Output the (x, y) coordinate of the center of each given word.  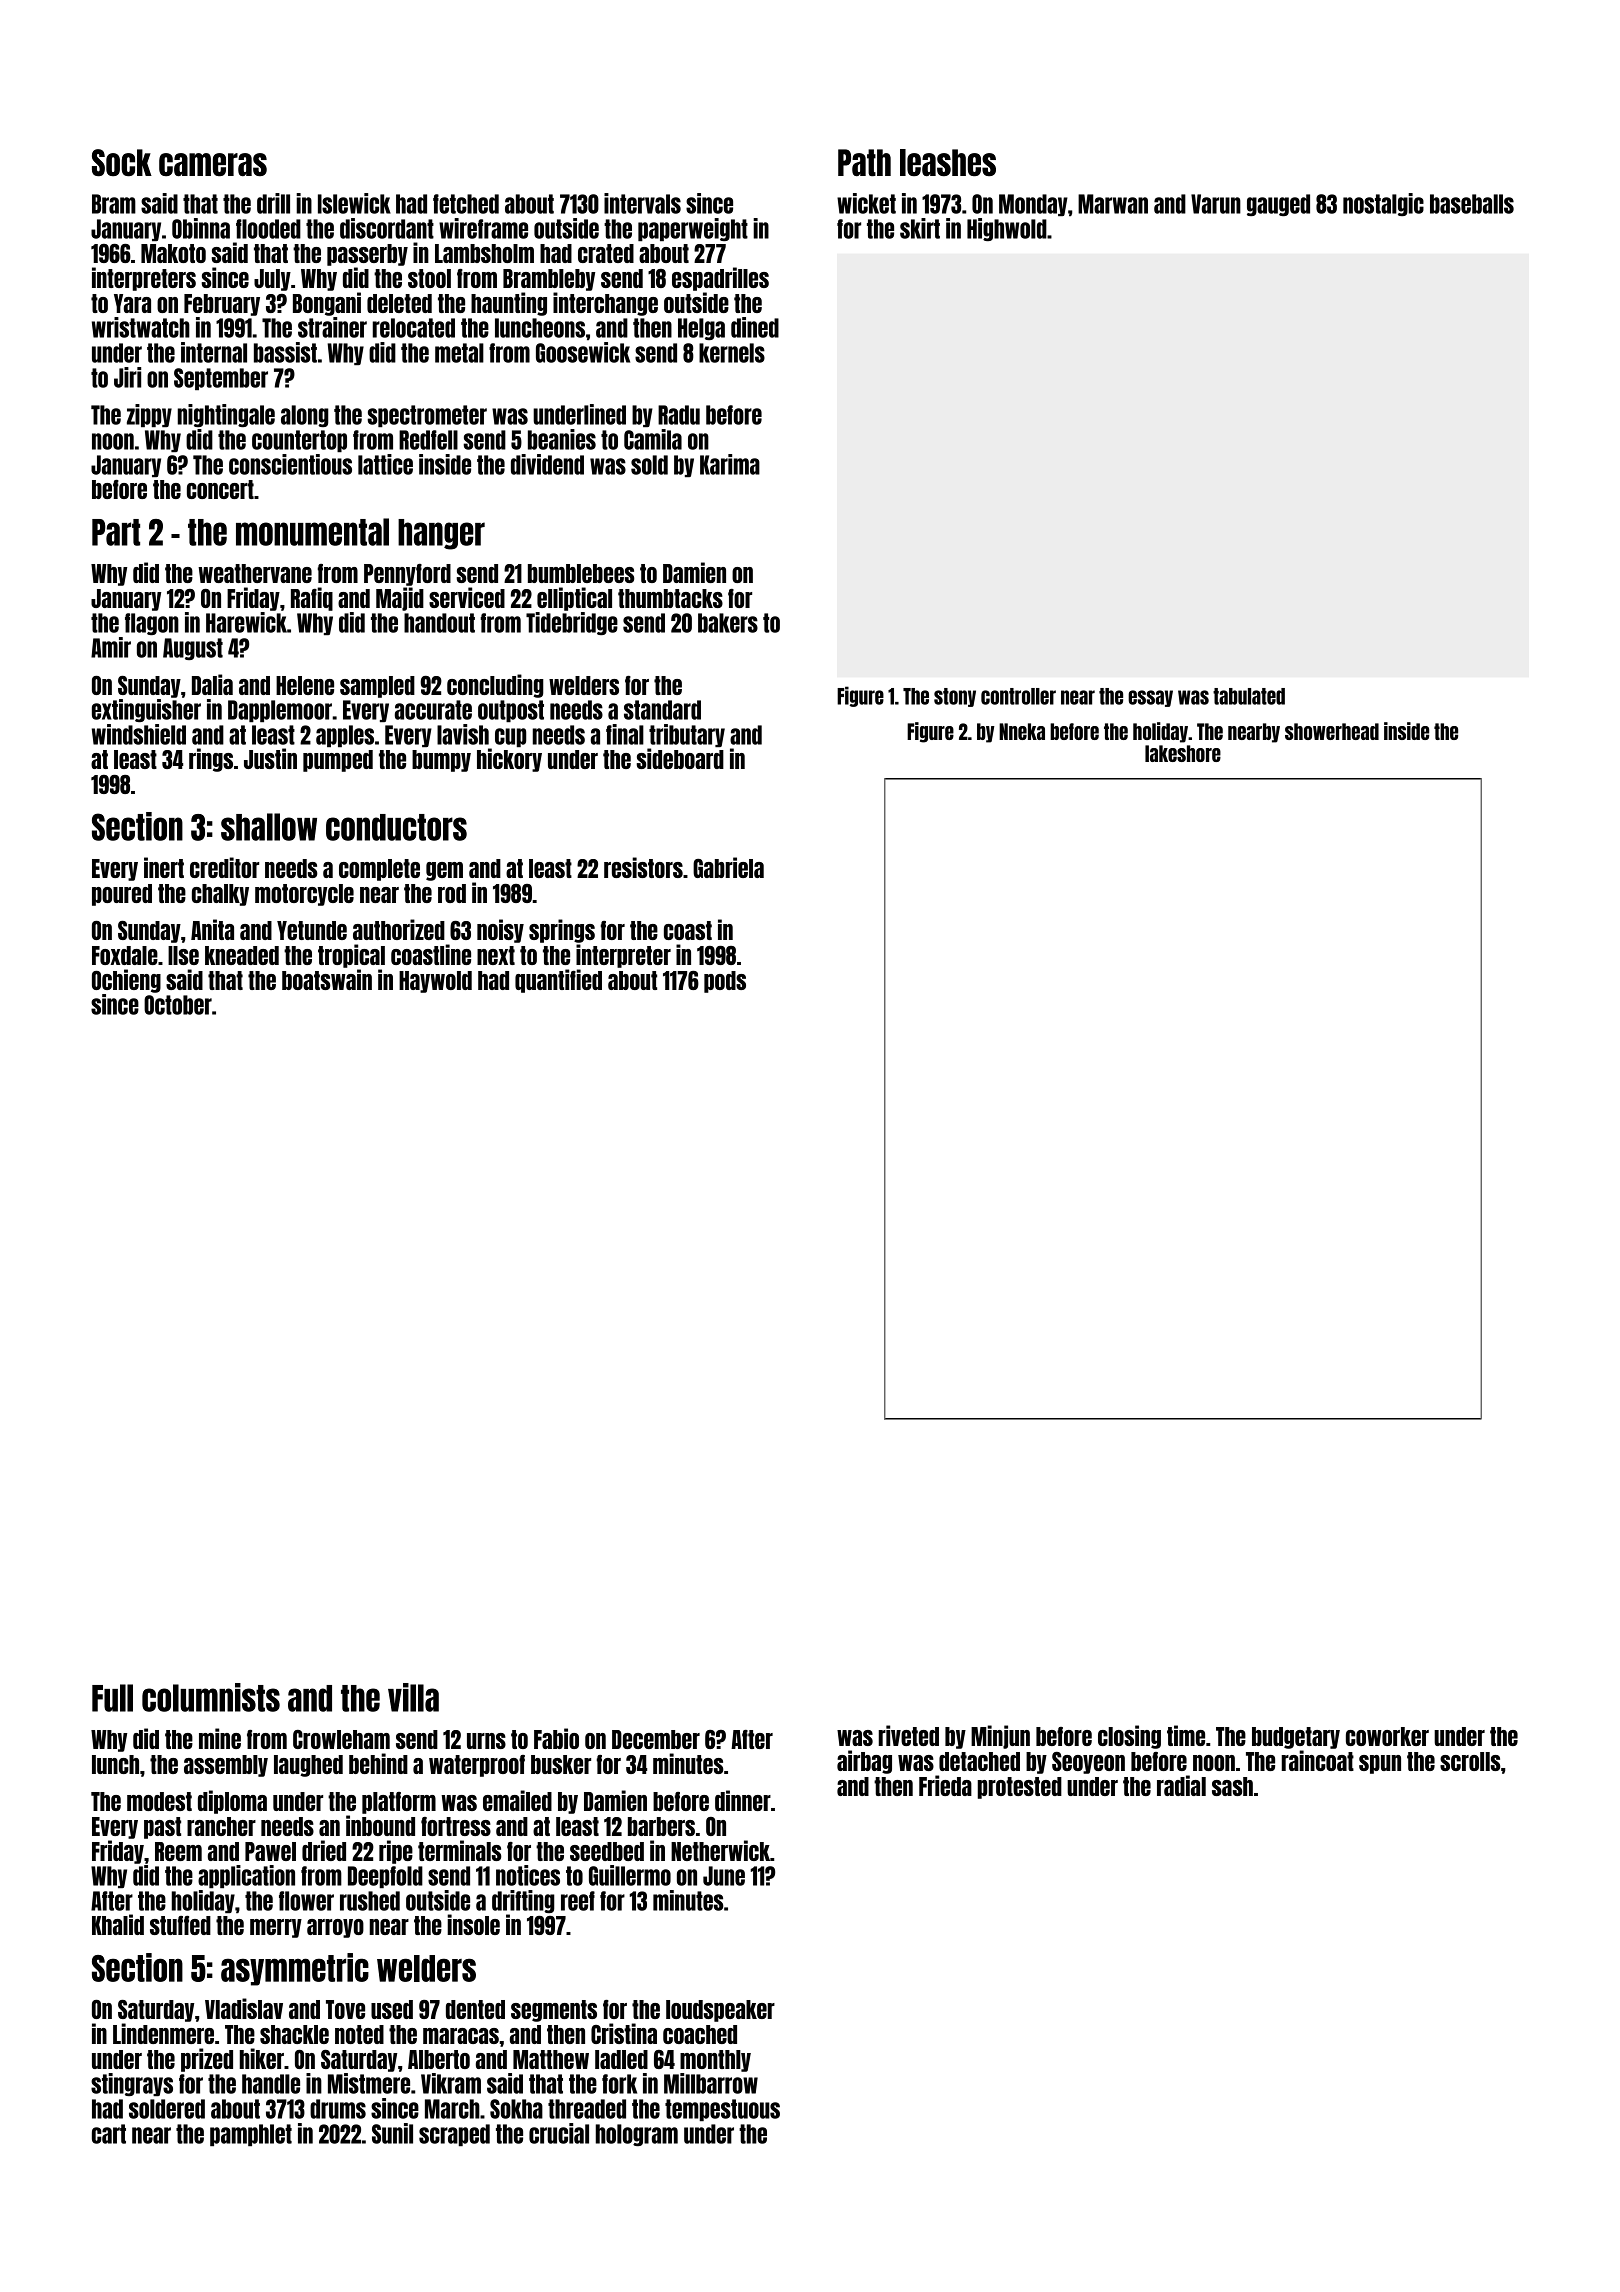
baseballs (1472, 204)
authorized (399, 929)
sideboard (680, 758)
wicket (866, 203)
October (178, 1005)
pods (725, 982)
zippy (149, 415)
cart (109, 2134)
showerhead (1332, 731)
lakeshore (1183, 753)
